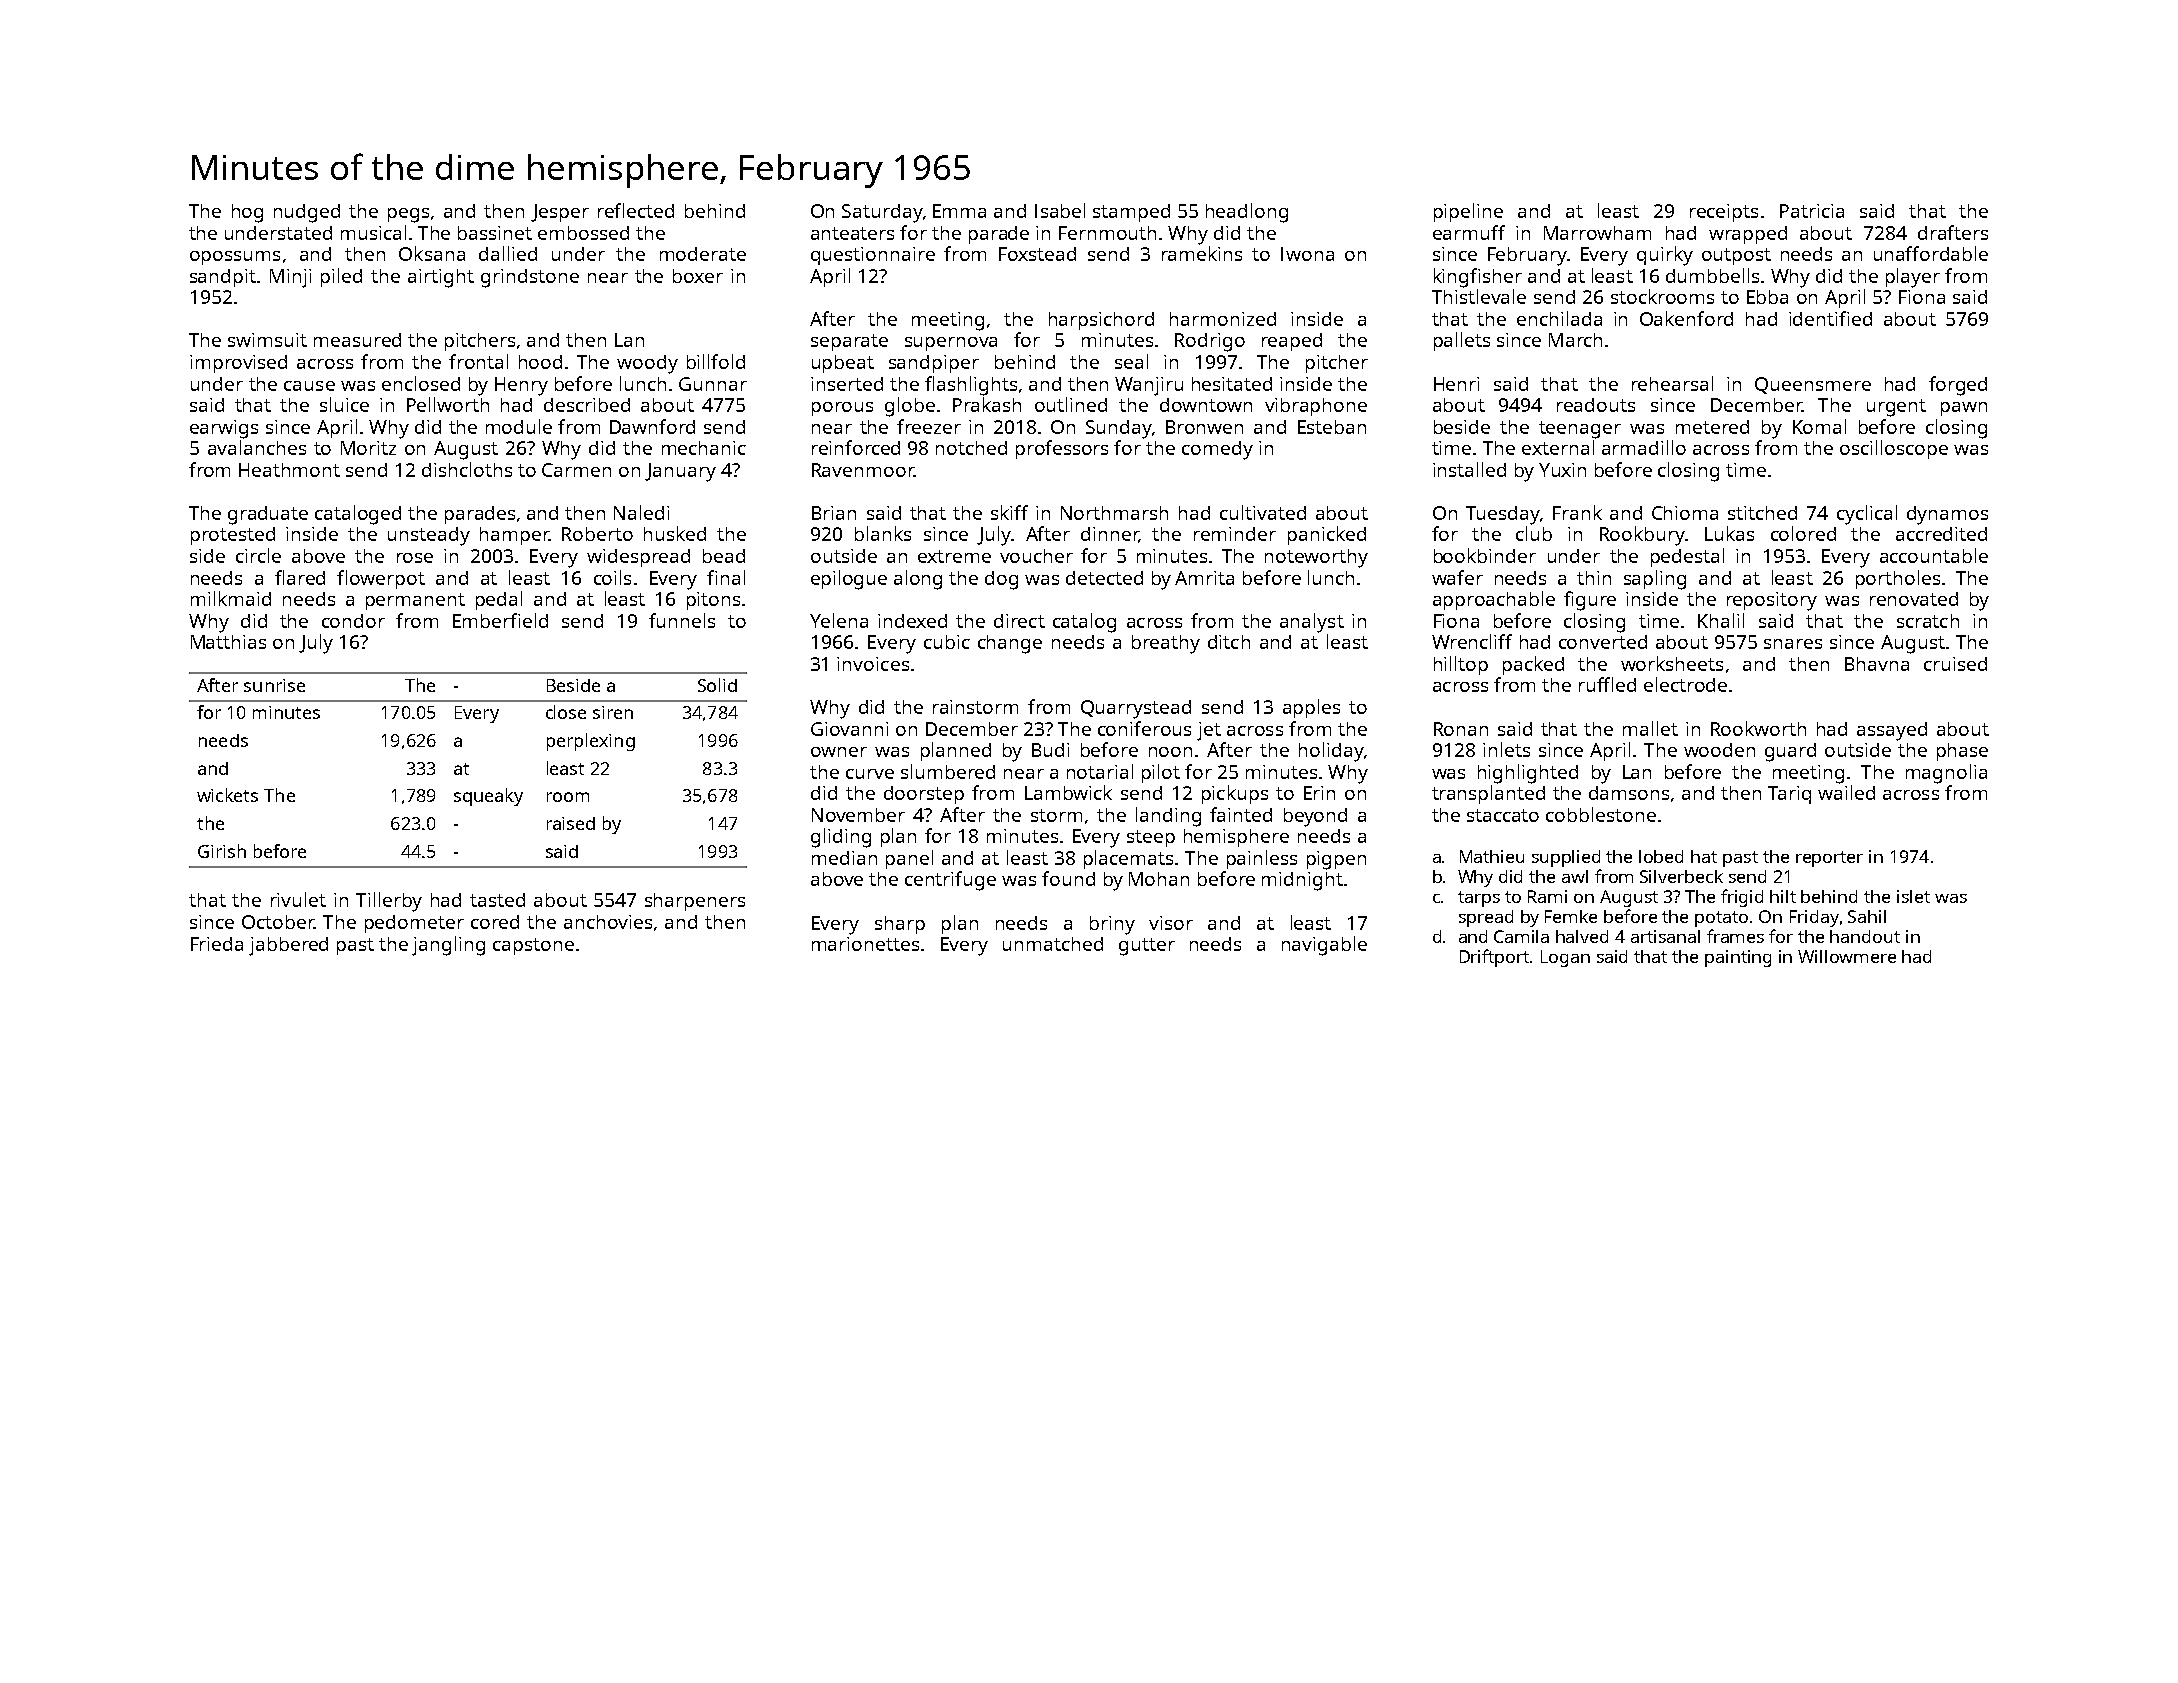 The height and width of the screenshot is (1683, 2178). Describe the element at coordinates (368, 448) in the screenshot. I see `Moritz` at that location.
